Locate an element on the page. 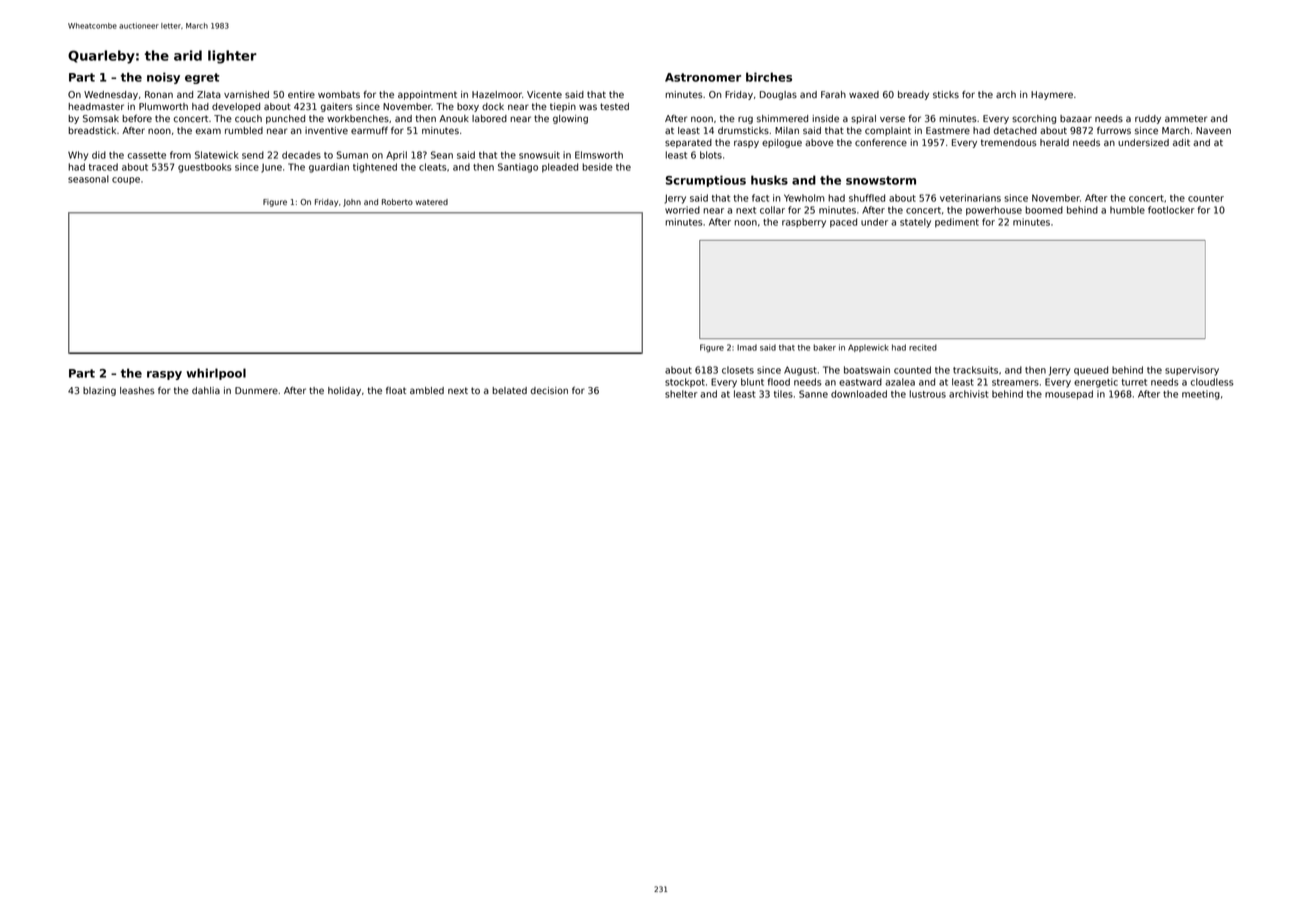 The height and width of the image is (924, 1308). whirlpool is located at coordinates (216, 374).
